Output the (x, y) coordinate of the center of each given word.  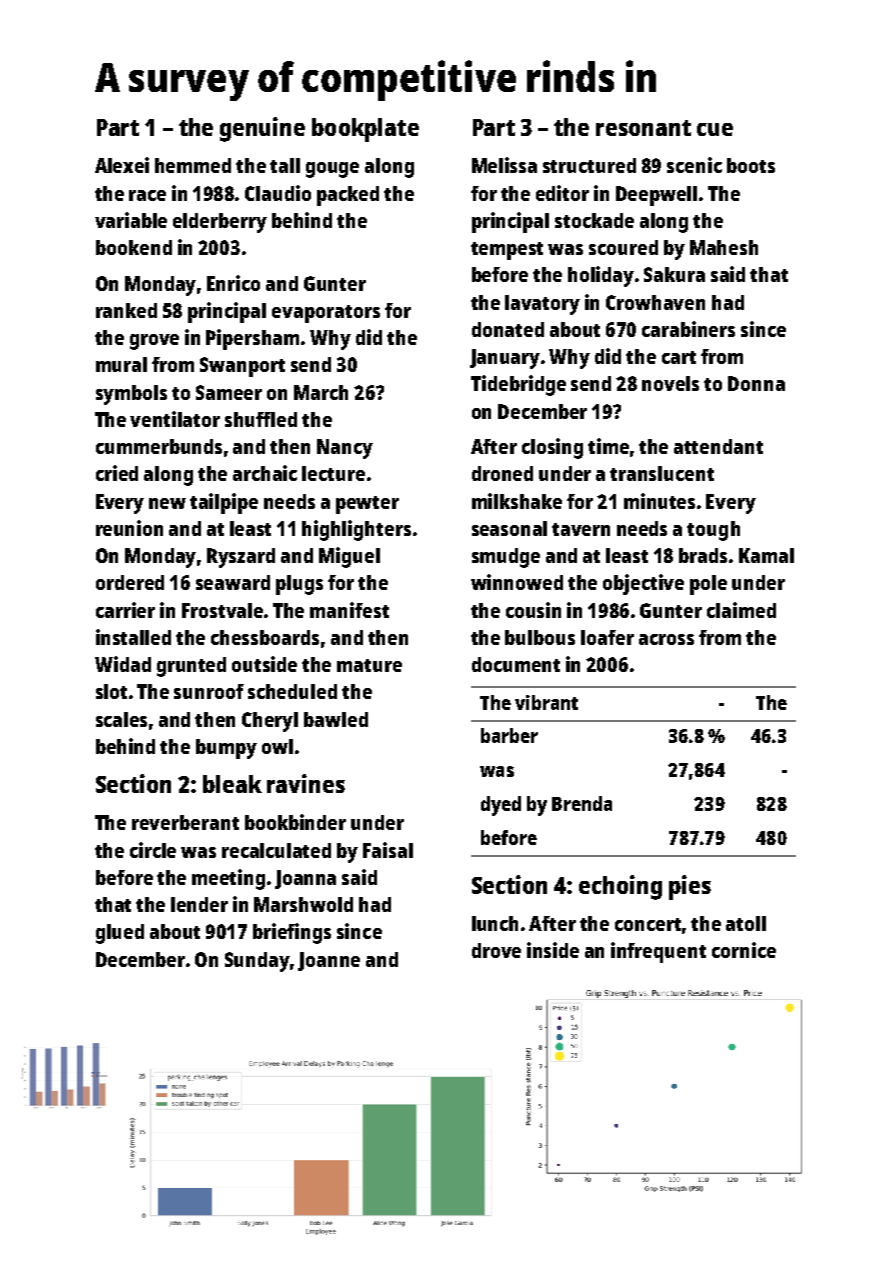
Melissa (504, 165)
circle (153, 850)
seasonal (509, 528)
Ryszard (241, 558)
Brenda (582, 803)
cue (715, 129)
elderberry (220, 223)
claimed (741, 610)
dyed (501, 806)
